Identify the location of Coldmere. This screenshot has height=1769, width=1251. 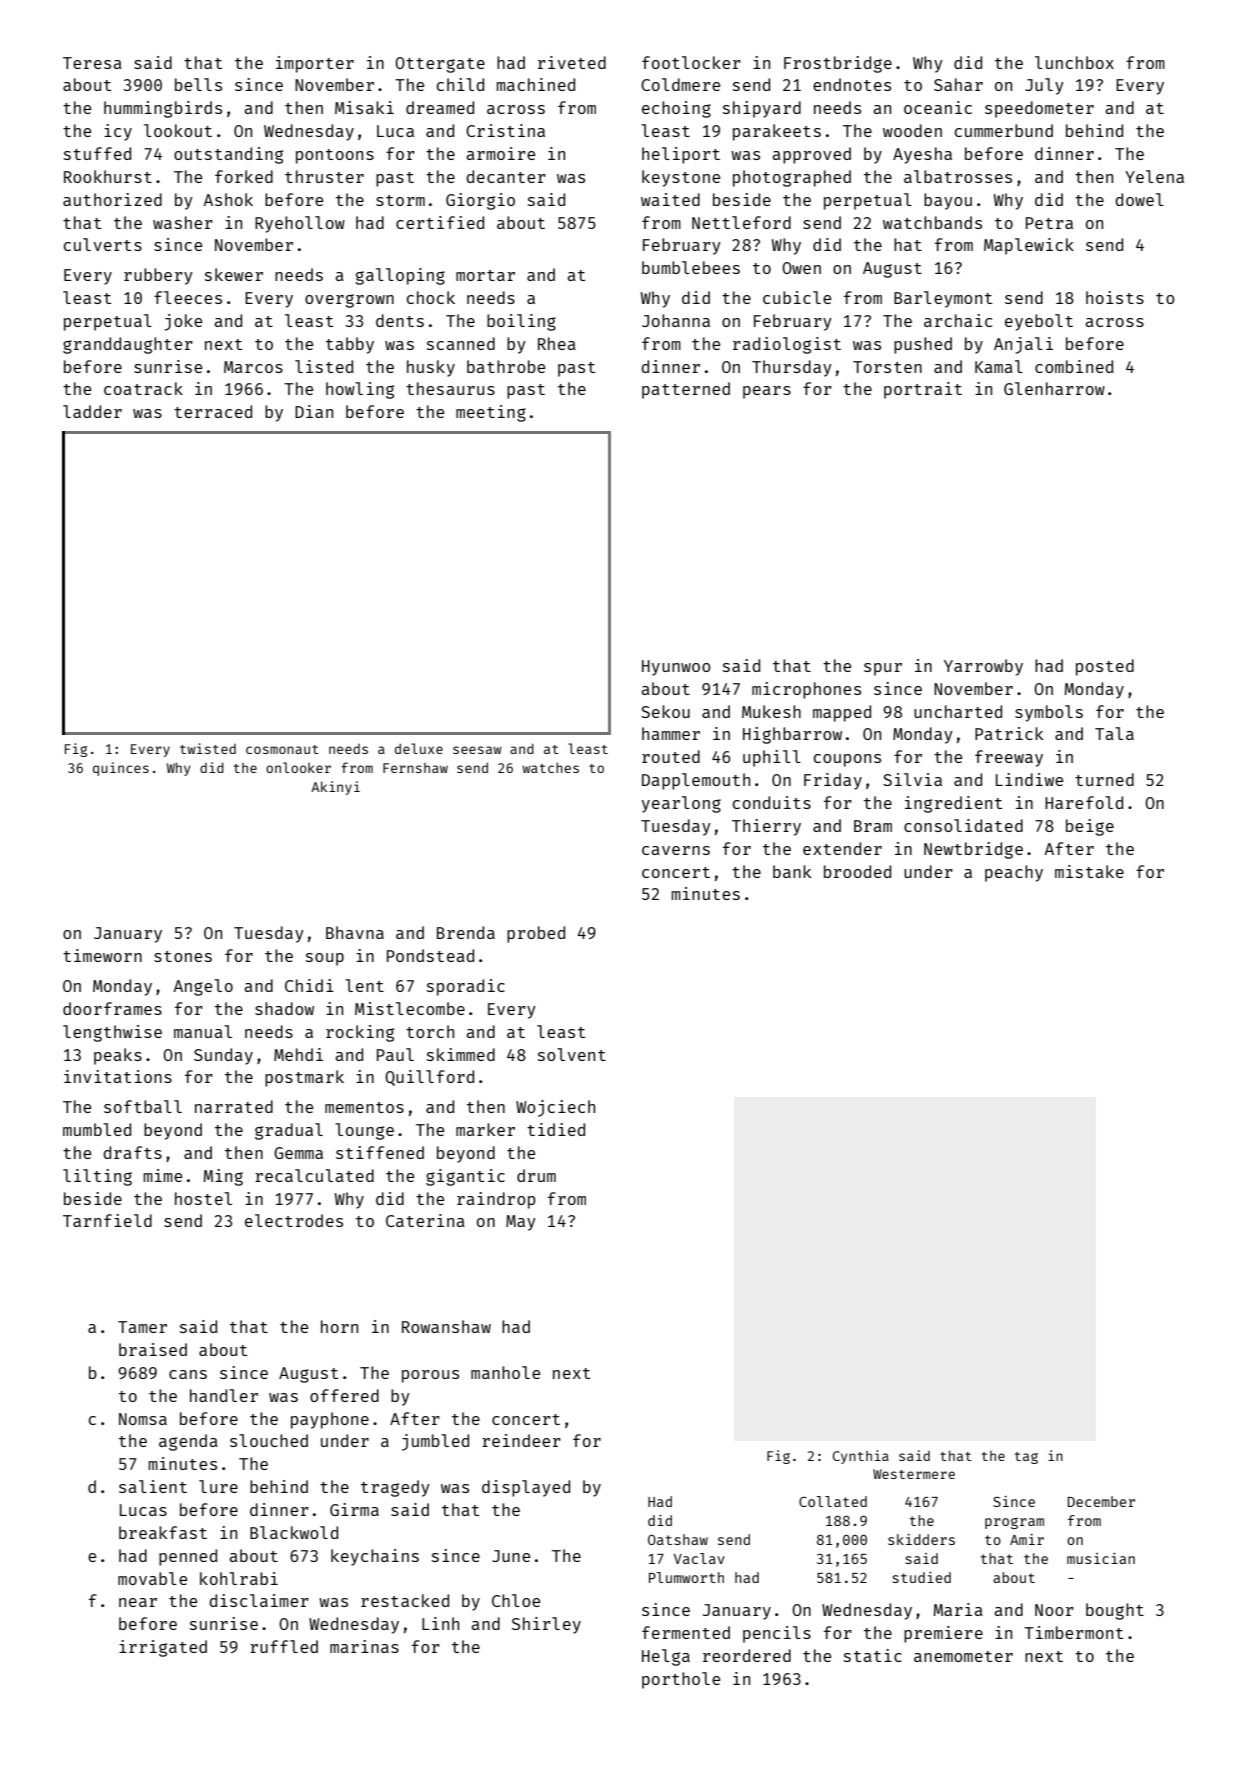
(680, 84).
